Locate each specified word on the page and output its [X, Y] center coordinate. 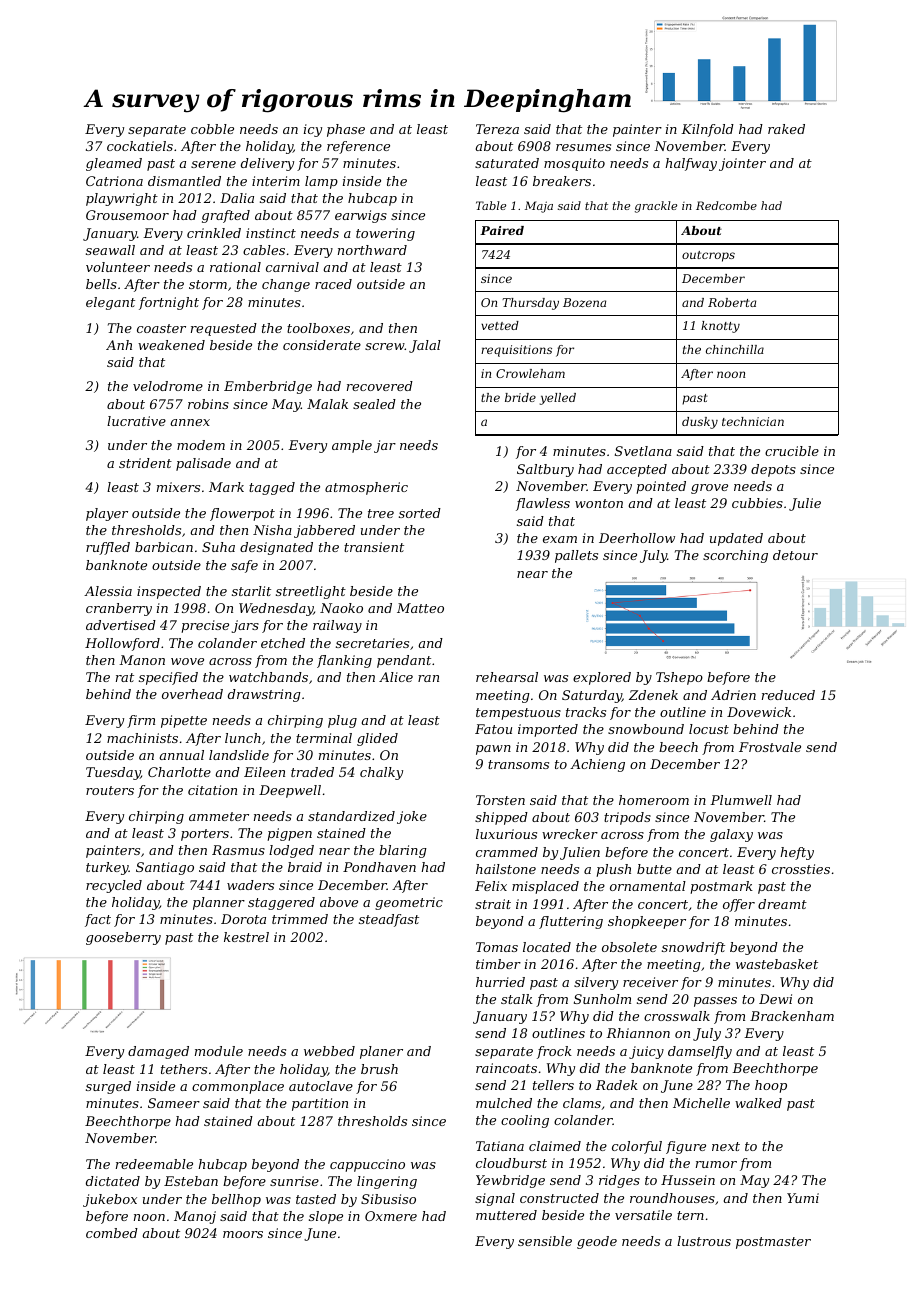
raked [786, 129]
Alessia [108, 591]
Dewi [775, 999]
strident [145, 463]
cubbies [757, 503]
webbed [329, 1051]
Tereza [497, 129]
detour [795, 555]
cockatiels [140, 146]
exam [560, 539]
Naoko [341, 608]
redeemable [154, 1164]
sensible [545, 1241]
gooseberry [123, 938]
